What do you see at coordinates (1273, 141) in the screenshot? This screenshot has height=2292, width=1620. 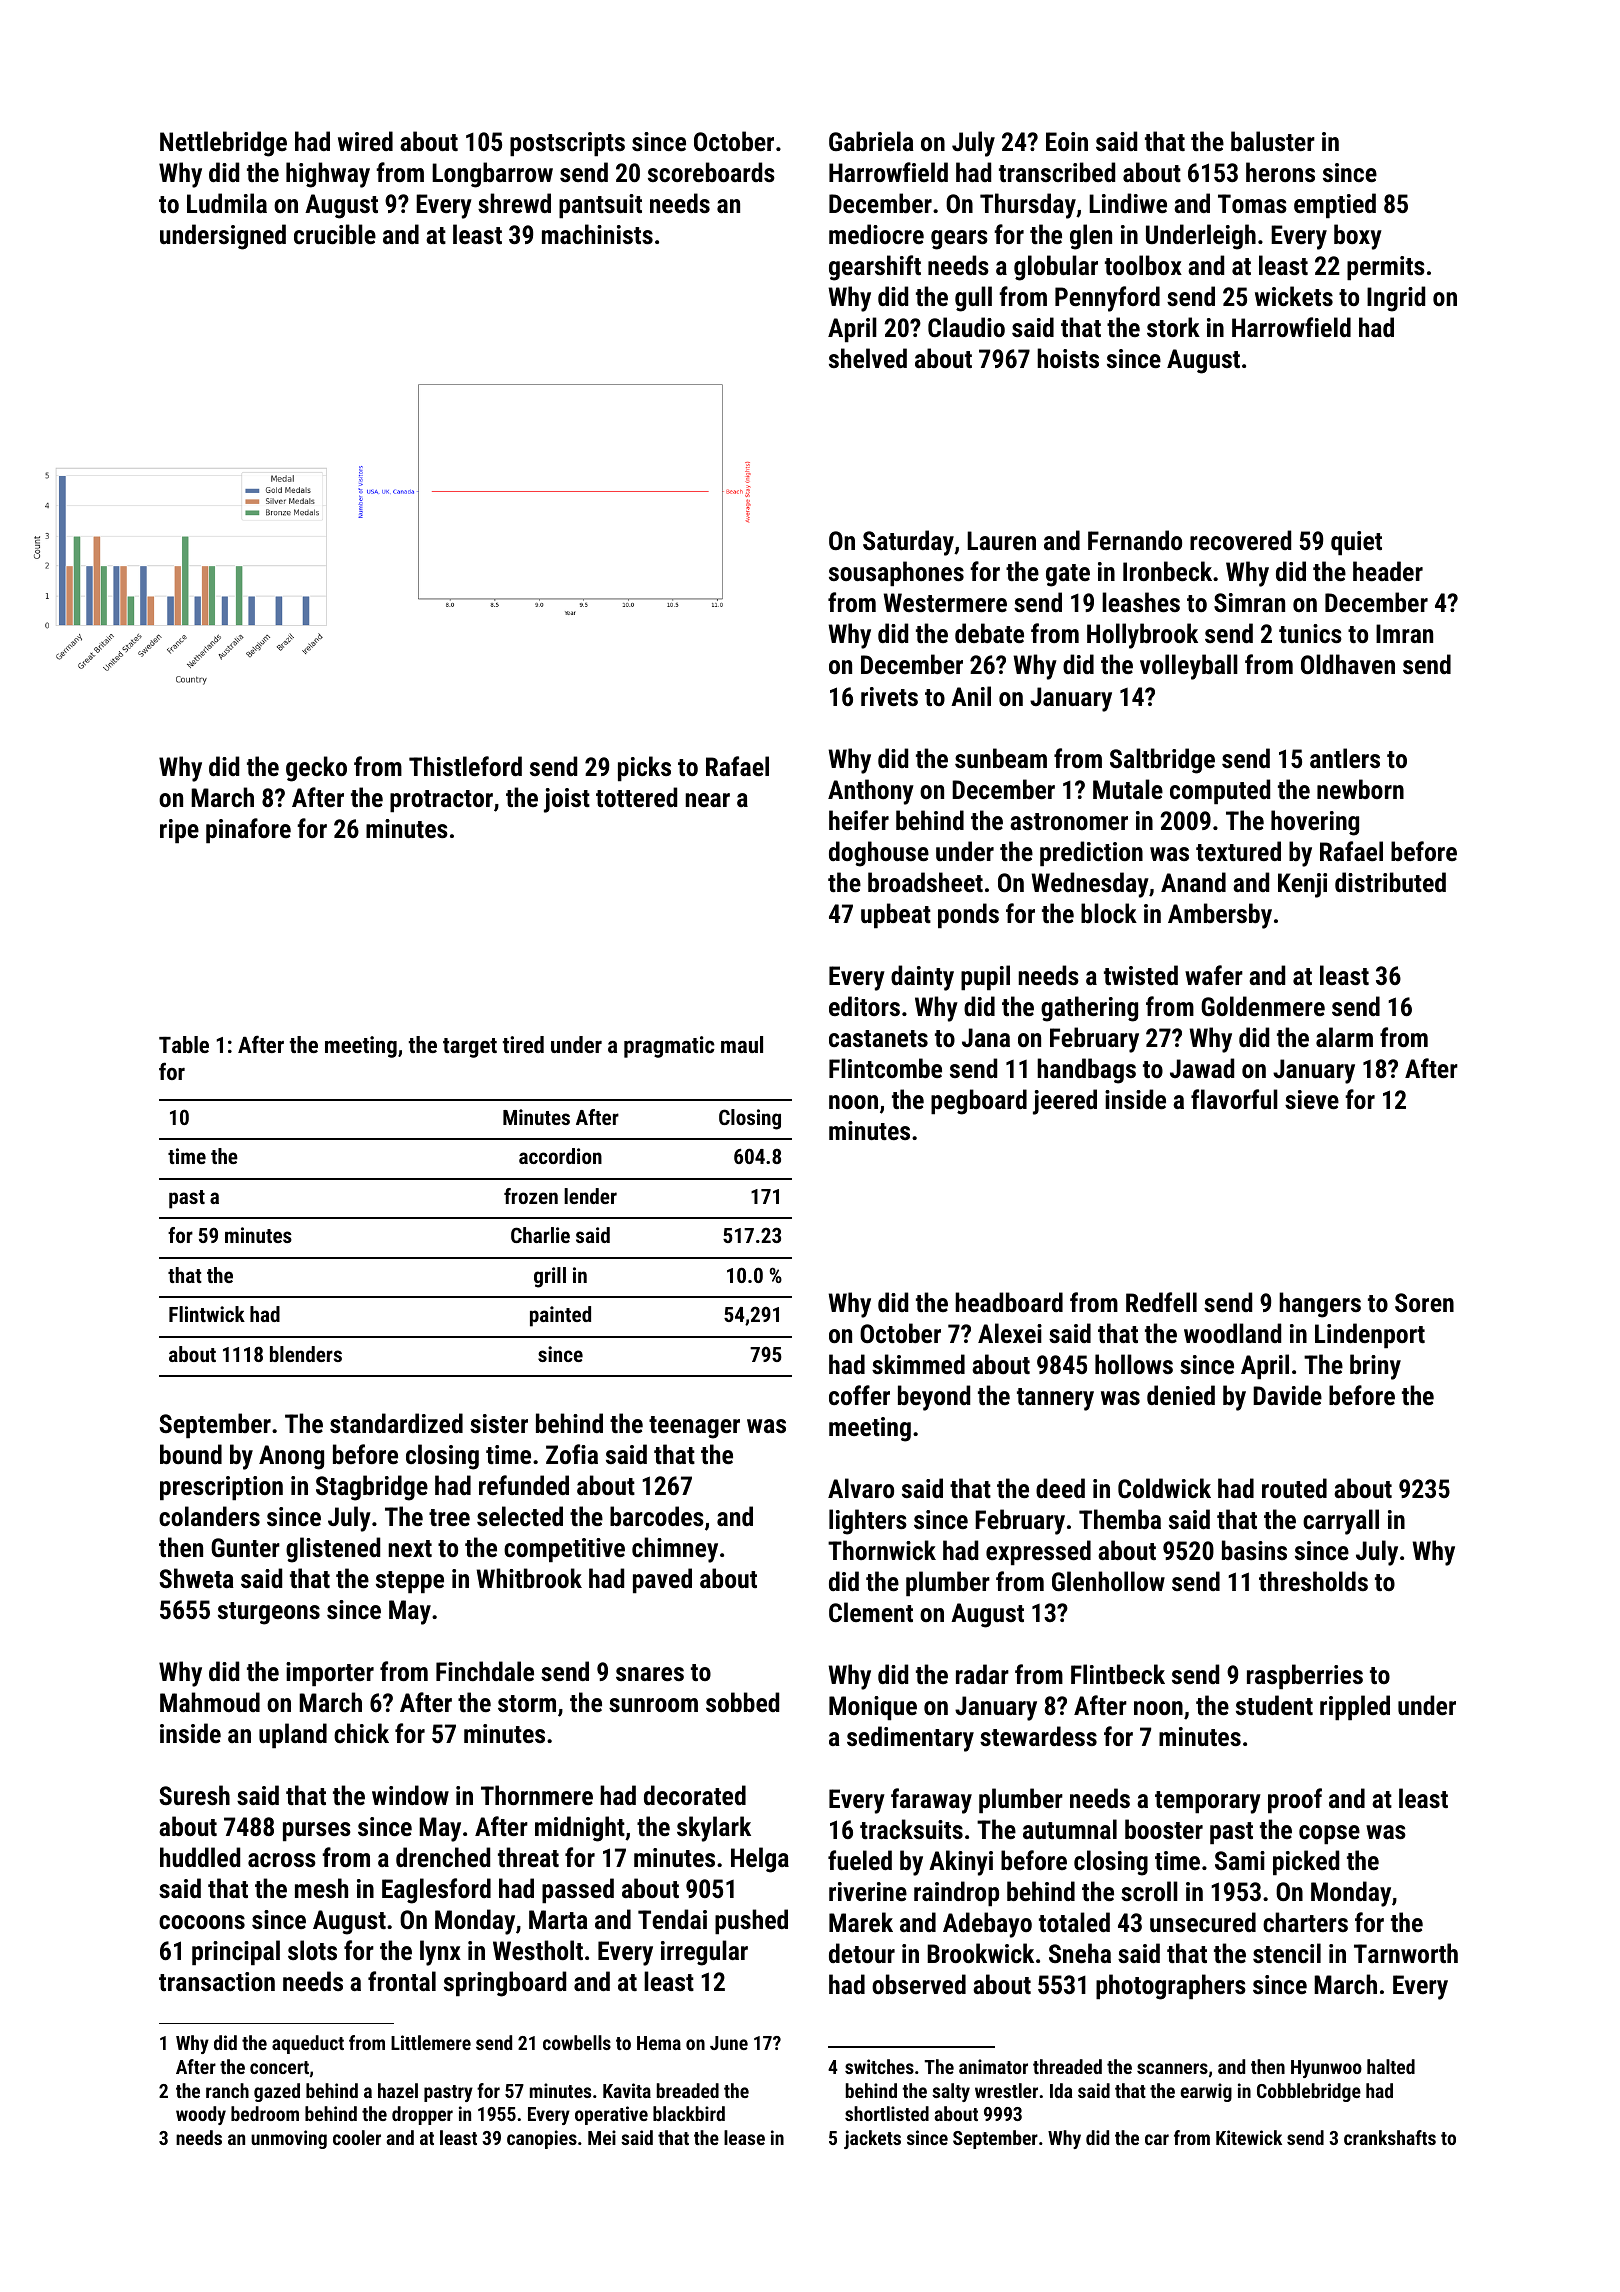 I see `baluster` at bounding box center [1273, 141].
